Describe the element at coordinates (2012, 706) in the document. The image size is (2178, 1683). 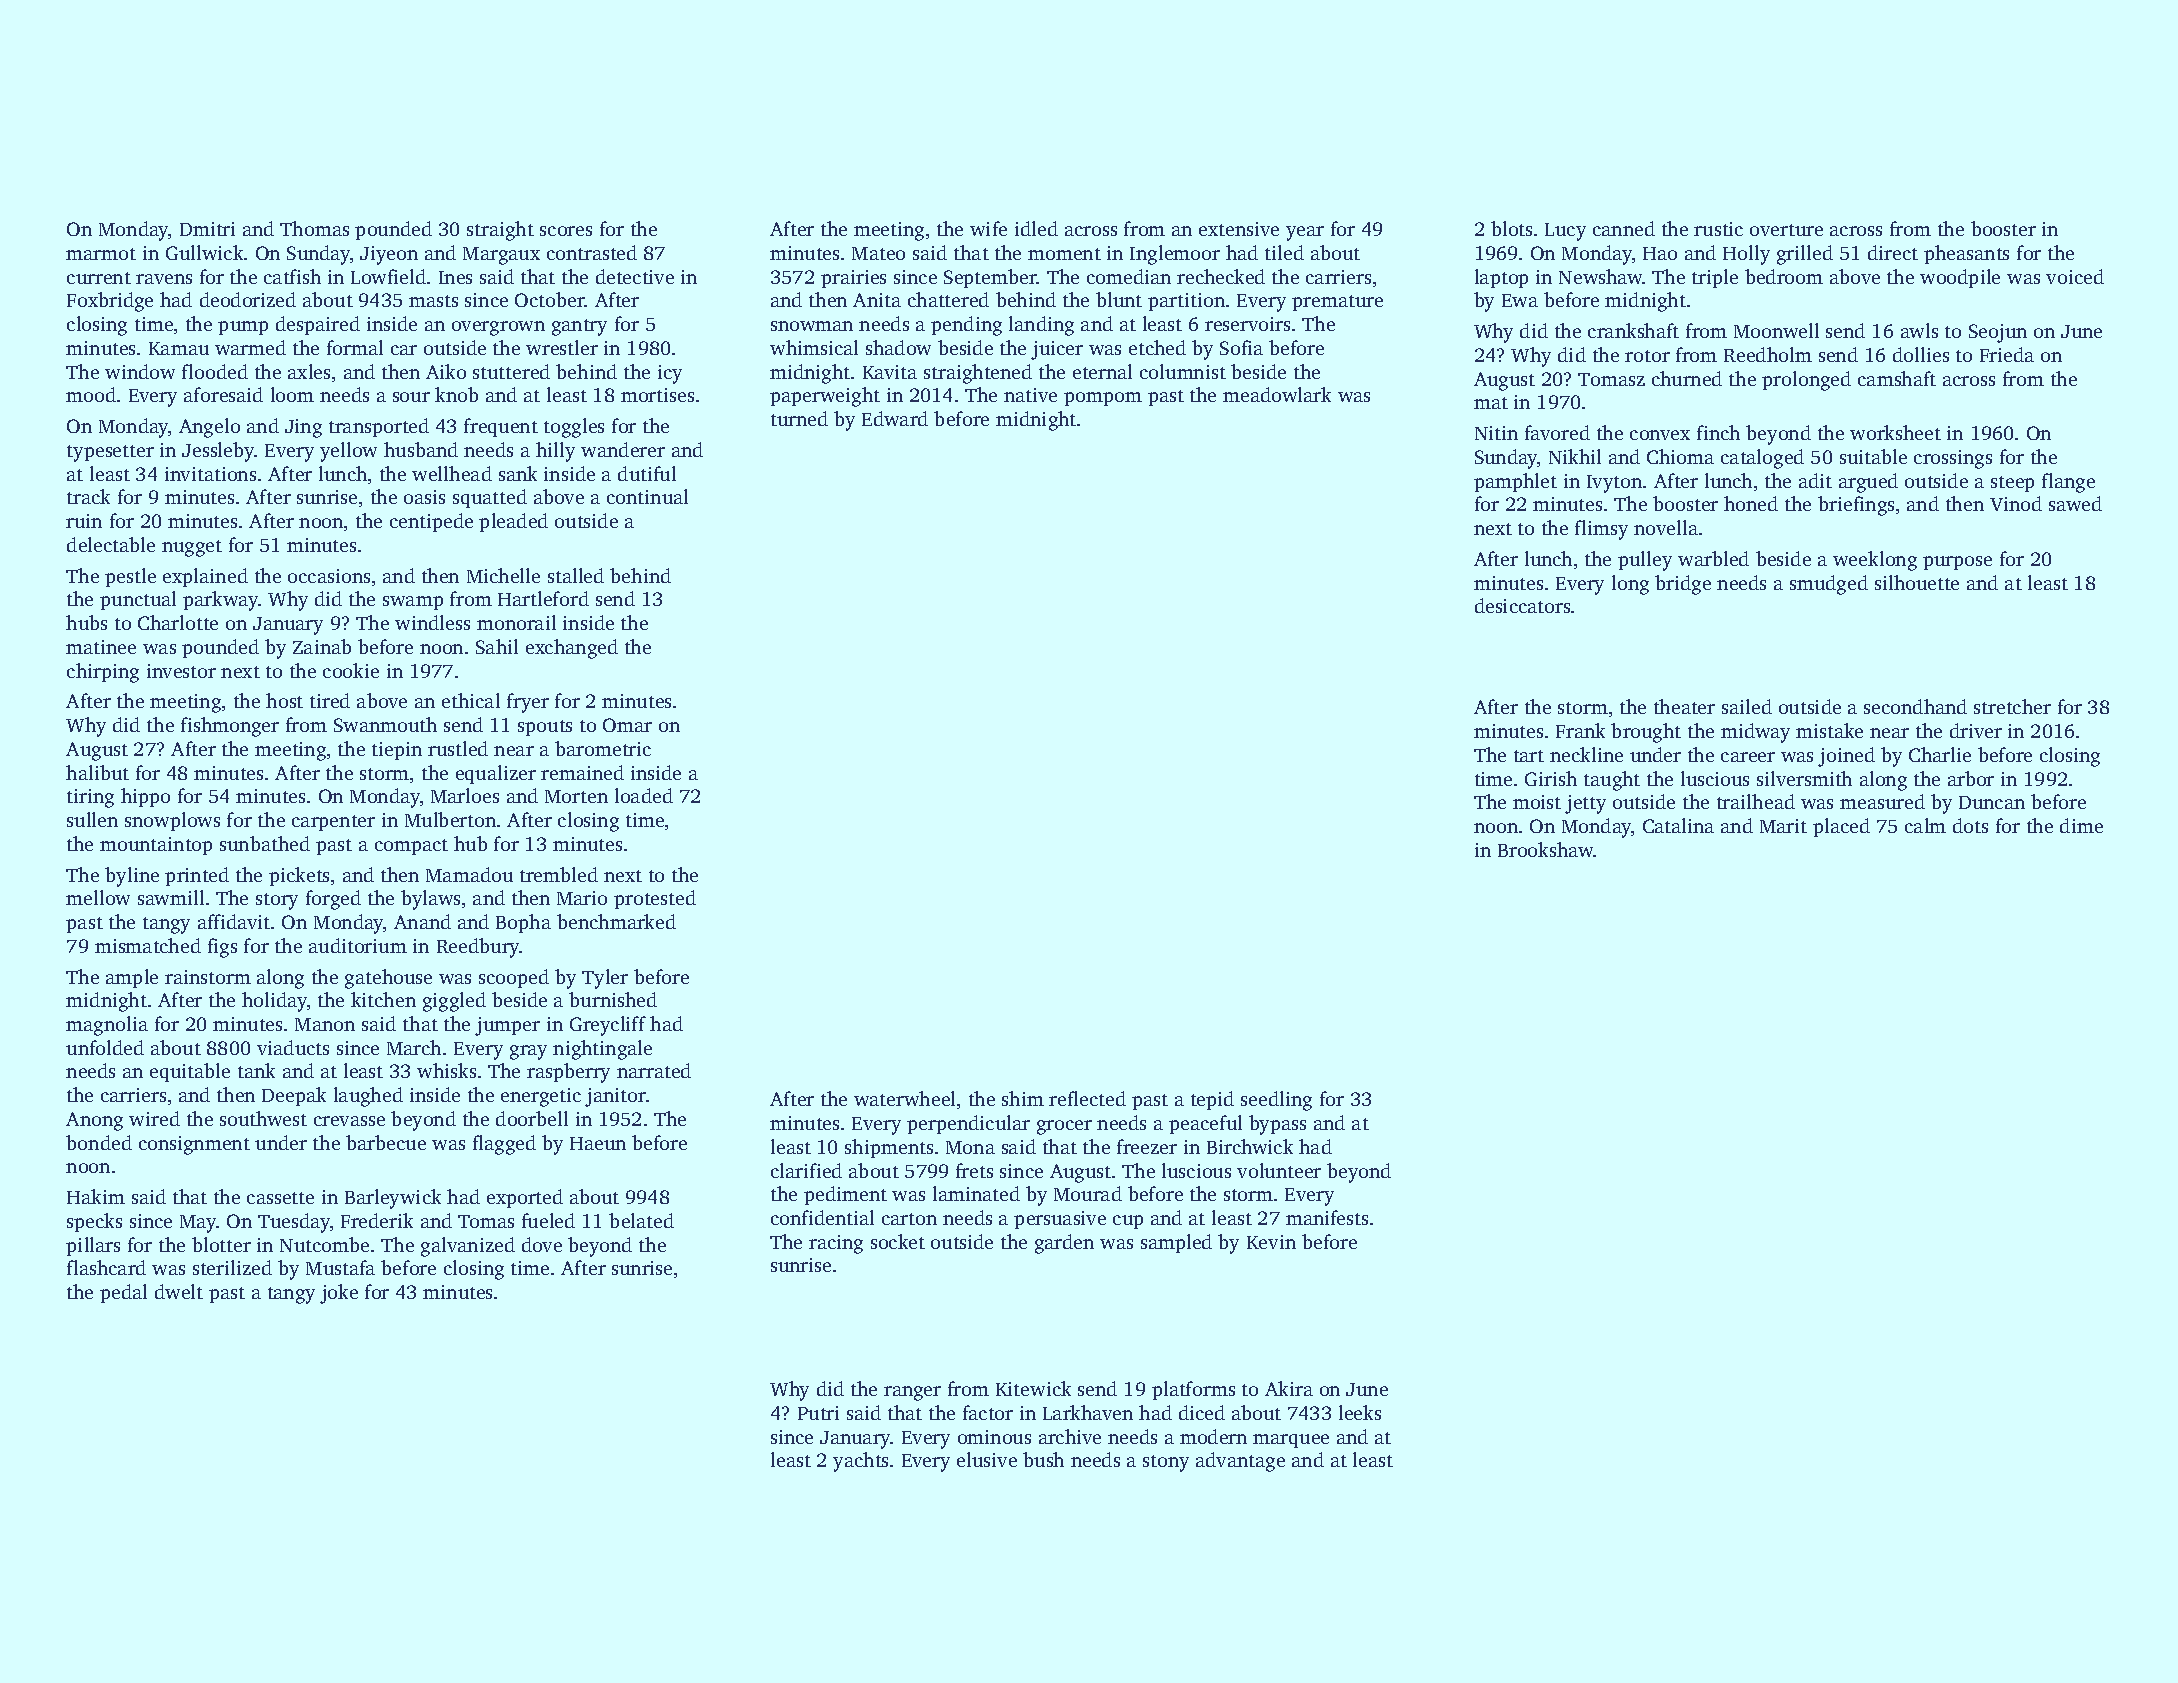
I see `stretcher` at that location.
